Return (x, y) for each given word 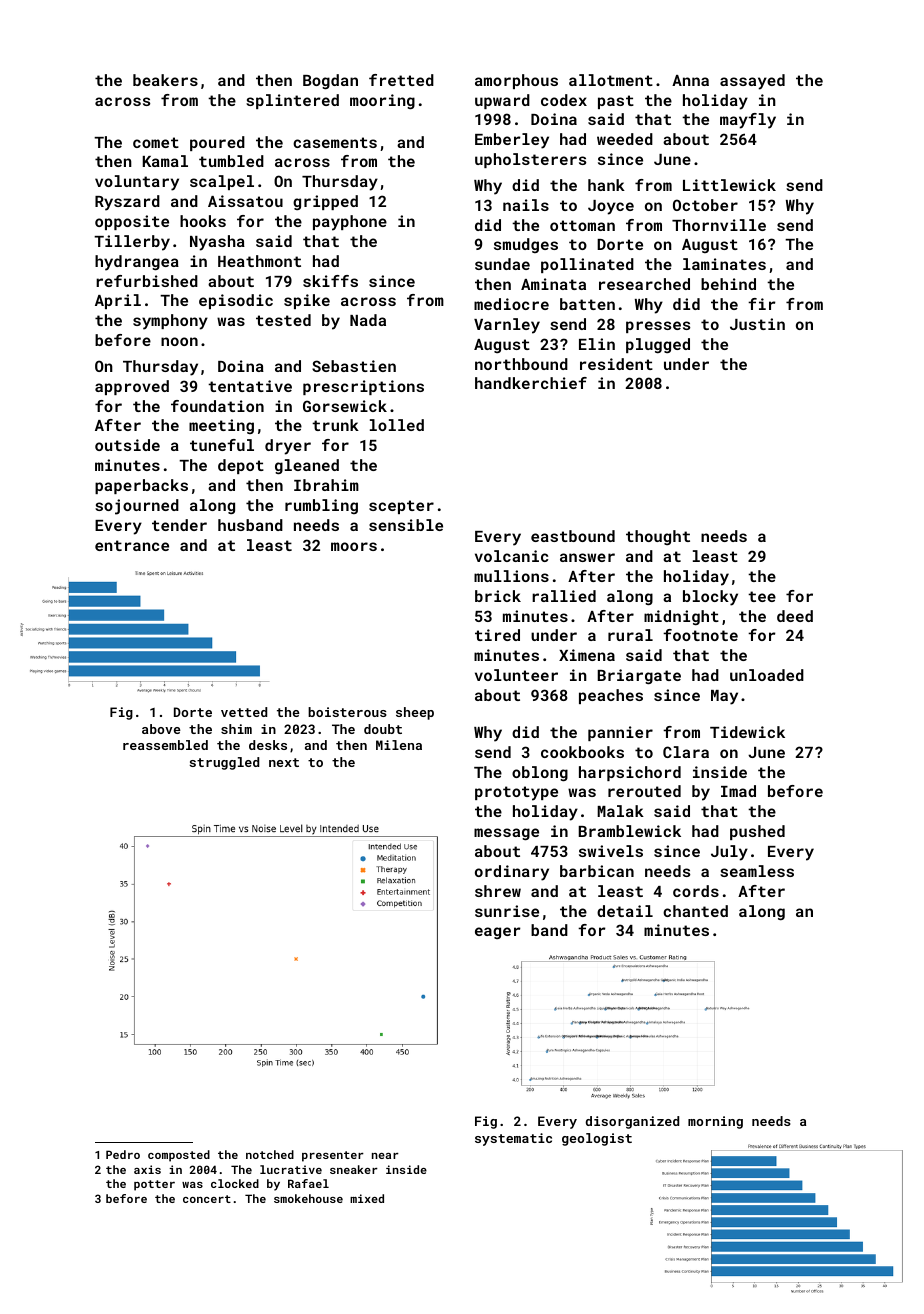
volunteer (516, 675)
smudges (526, 245)
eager (498, 933)
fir (762, 304)
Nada (368, 320)
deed (795, 616)
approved (132, 387)
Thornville (719, 225)
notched (270, 1154)
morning (715, 1122)
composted (179, 1156)
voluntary (137, 183)
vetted (244, 712)
